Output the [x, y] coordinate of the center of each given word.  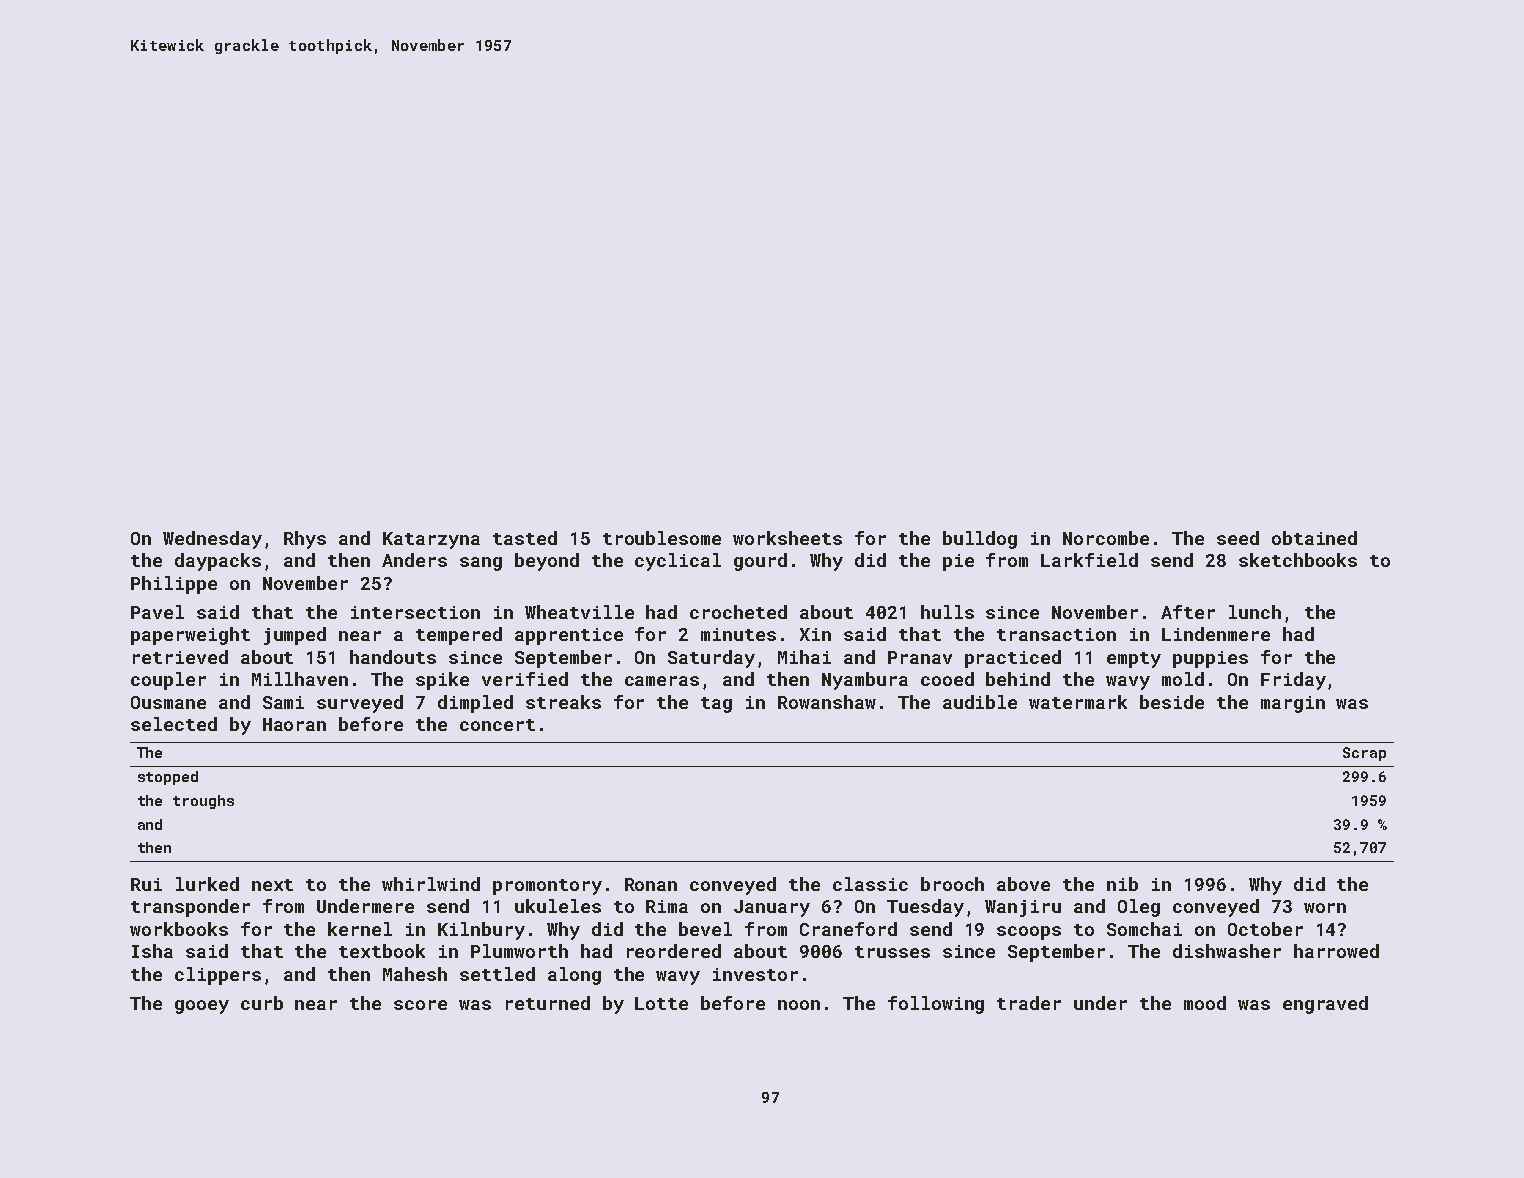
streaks [563, 702]
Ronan [651, 884]
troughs [203, 802]
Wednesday [212, 540]
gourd [760, 562]
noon [799, 1005]
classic [870, 884]
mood [1205, 1003]
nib [1122, 884]
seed [1238, 538]
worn [1325, 908]
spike [442, 681]
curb [262, 1003]
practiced [1013, 659]
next [272, 885]
